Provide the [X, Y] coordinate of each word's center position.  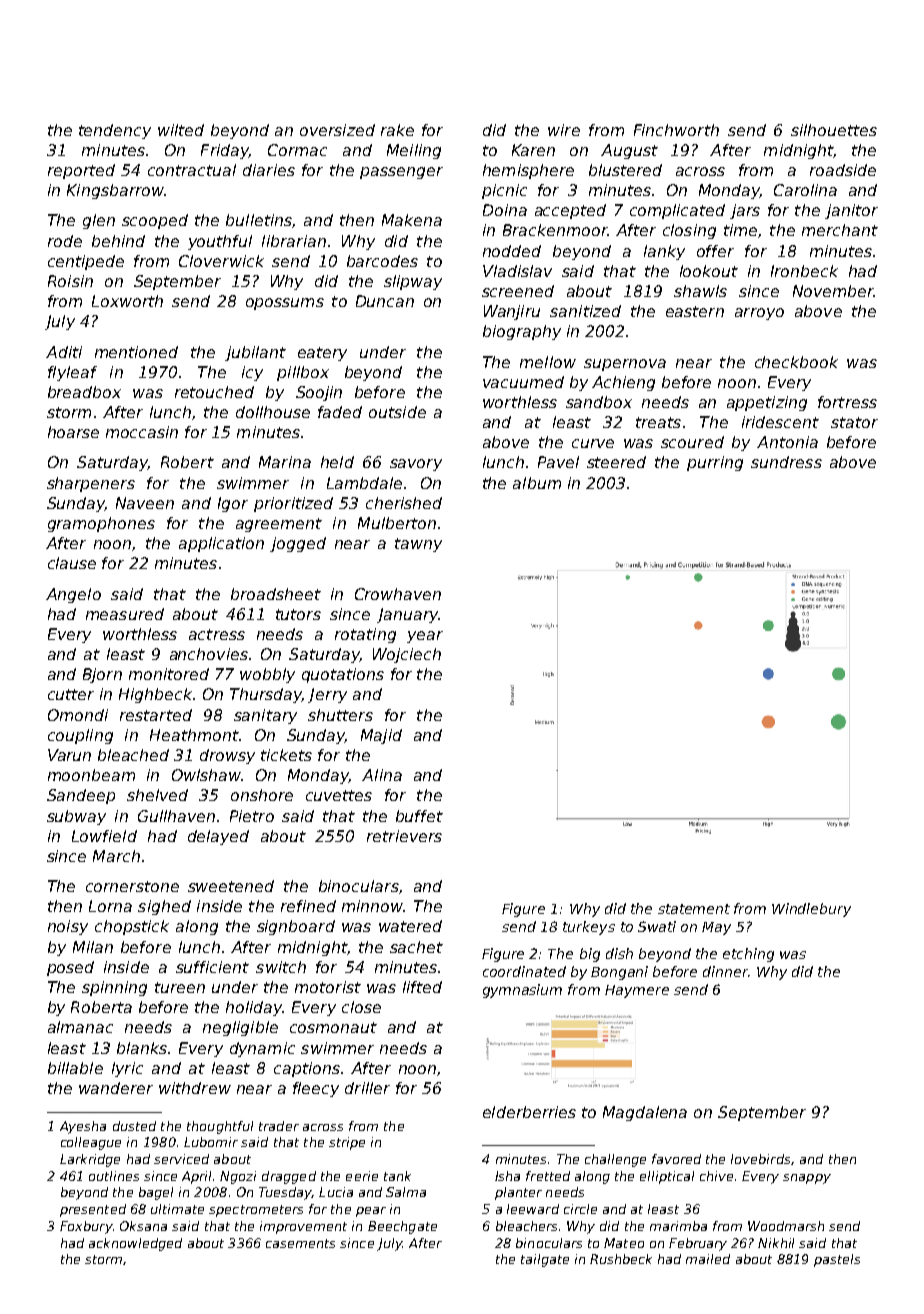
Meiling [414, 151]
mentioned [136, 352]
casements [300, 1243]
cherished [404, 503]
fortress [847, 402]
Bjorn [102, 675]
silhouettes [834, 130]
